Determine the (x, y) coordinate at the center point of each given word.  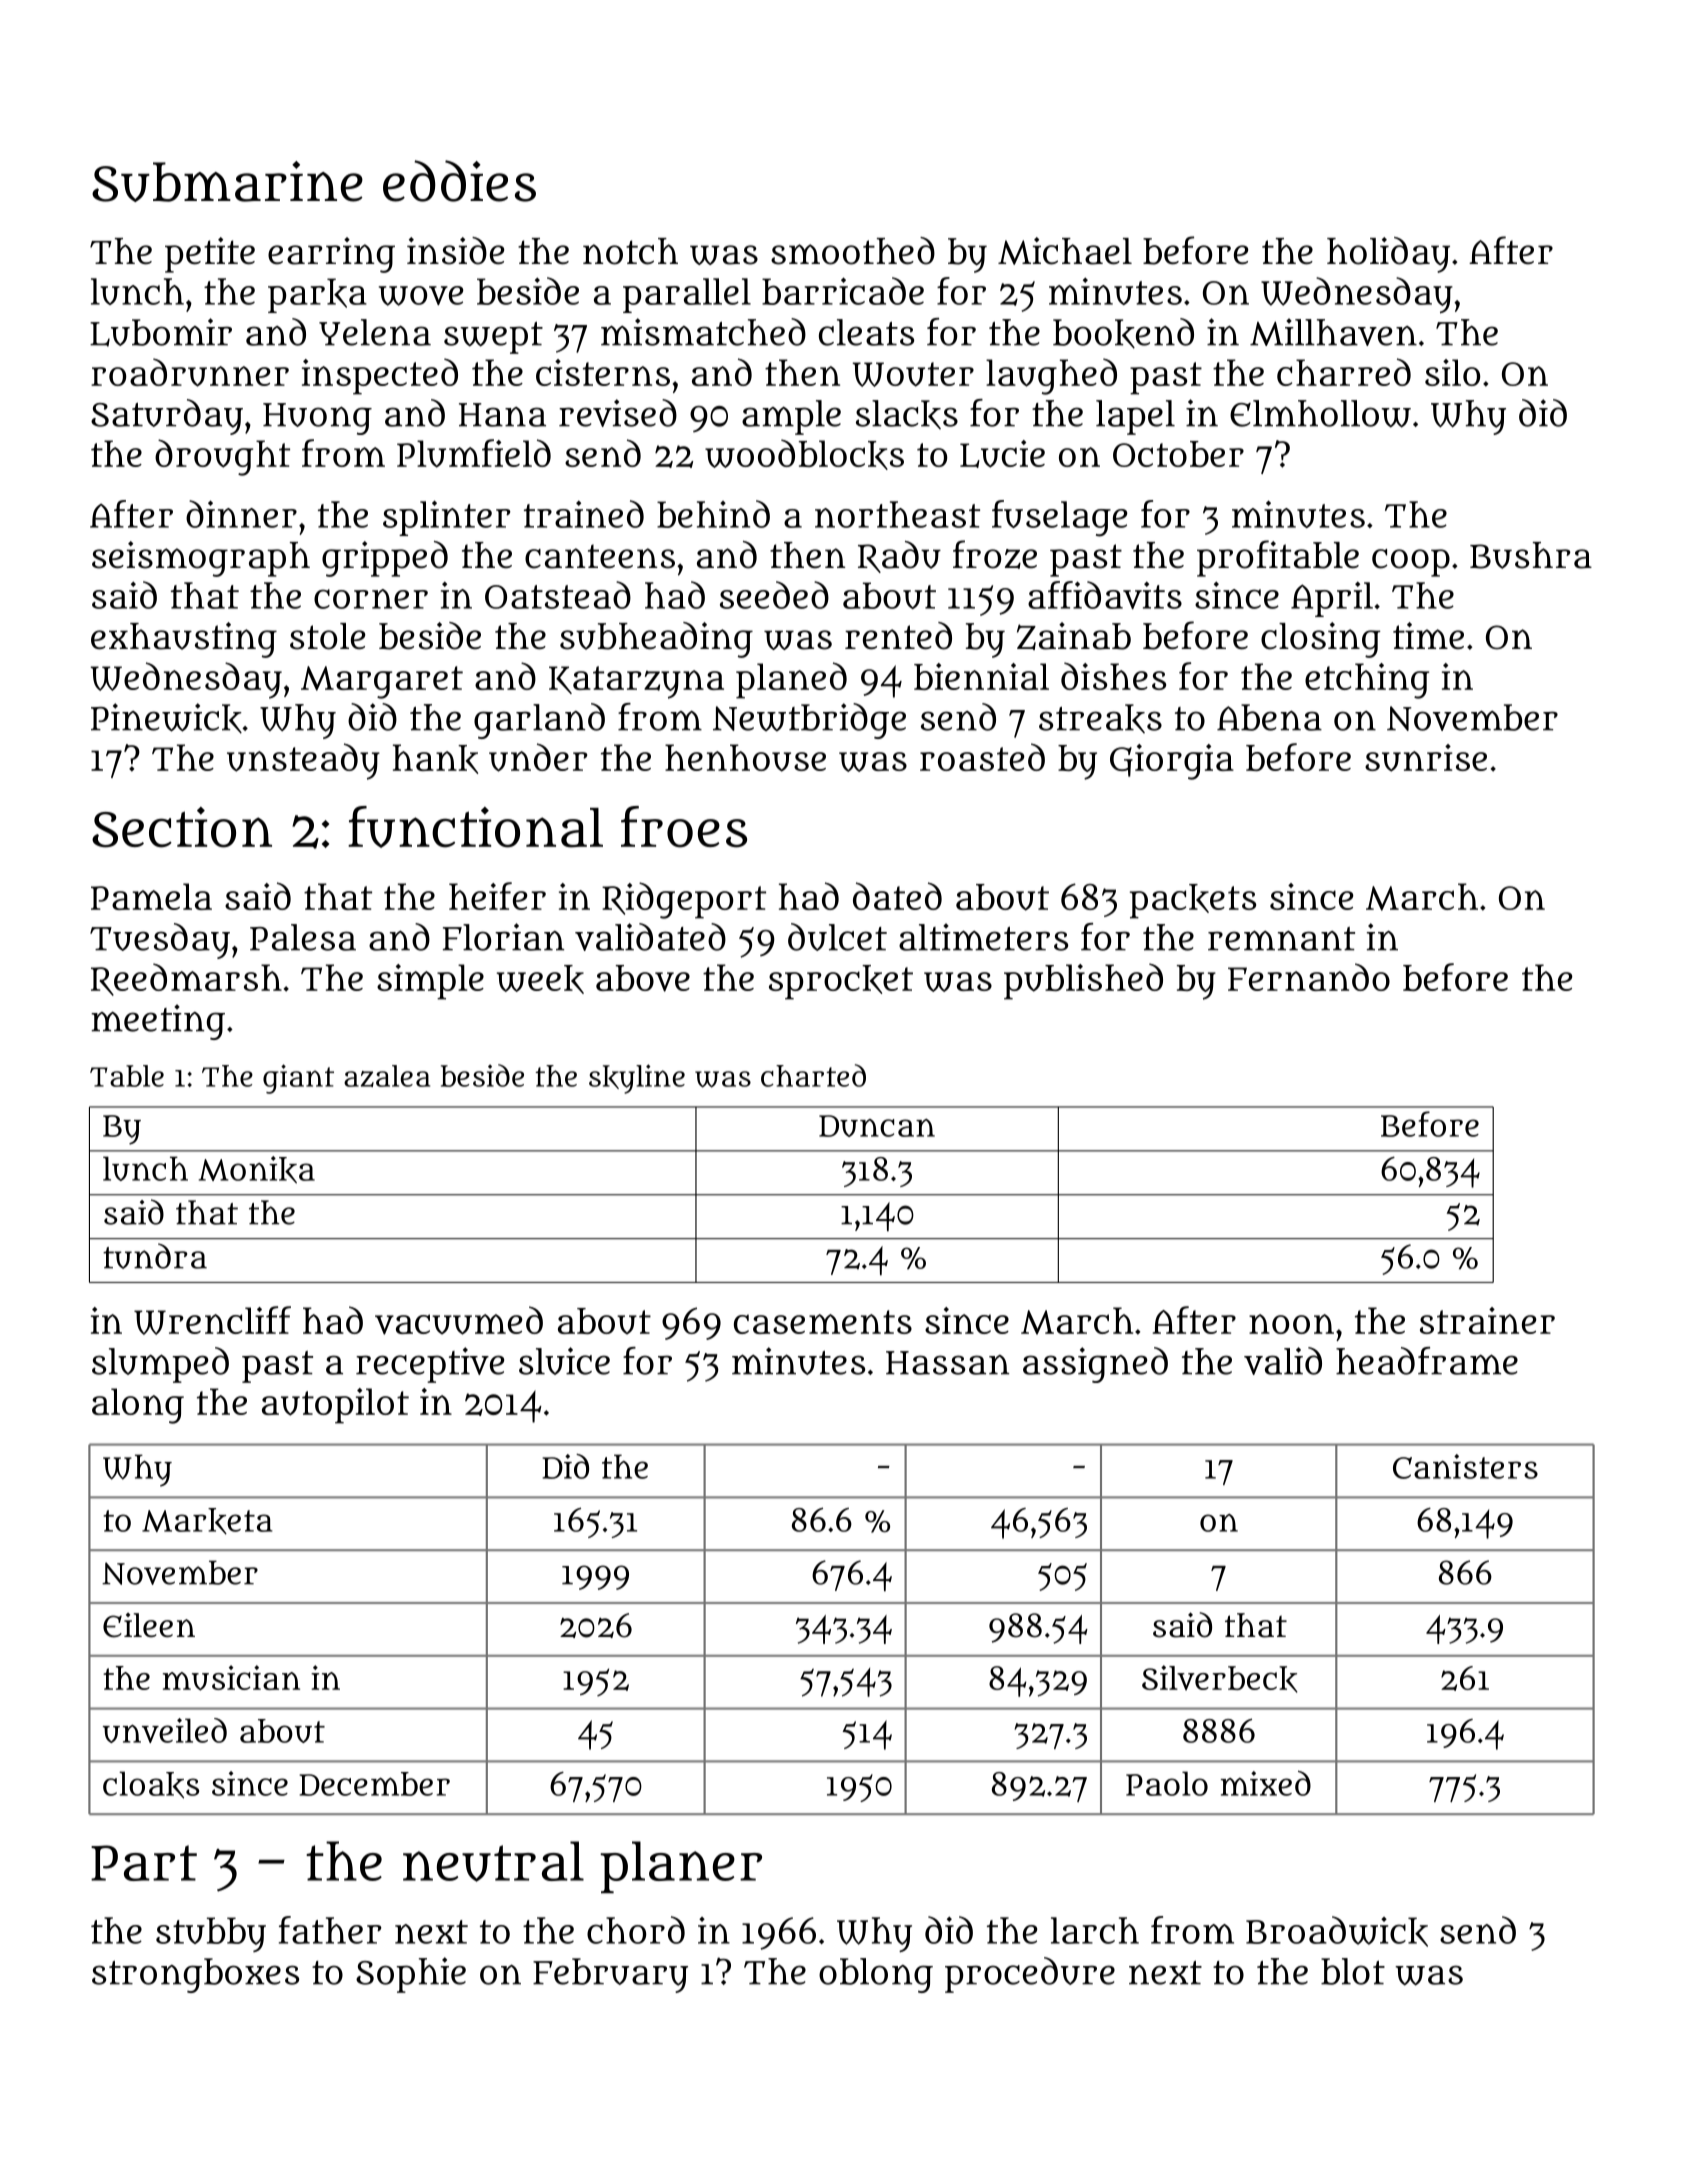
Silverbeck (1219, 1679)
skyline (637, 1079)
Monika (257, 1170)
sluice (564, 1361)
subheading (656, 640)
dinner (241, 514)
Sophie (411, 1975)
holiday (1388, 255)
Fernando (1309, 977)
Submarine (227, 181)
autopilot (335, 1406)
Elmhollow (1320, 414)
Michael (1065, 251)
